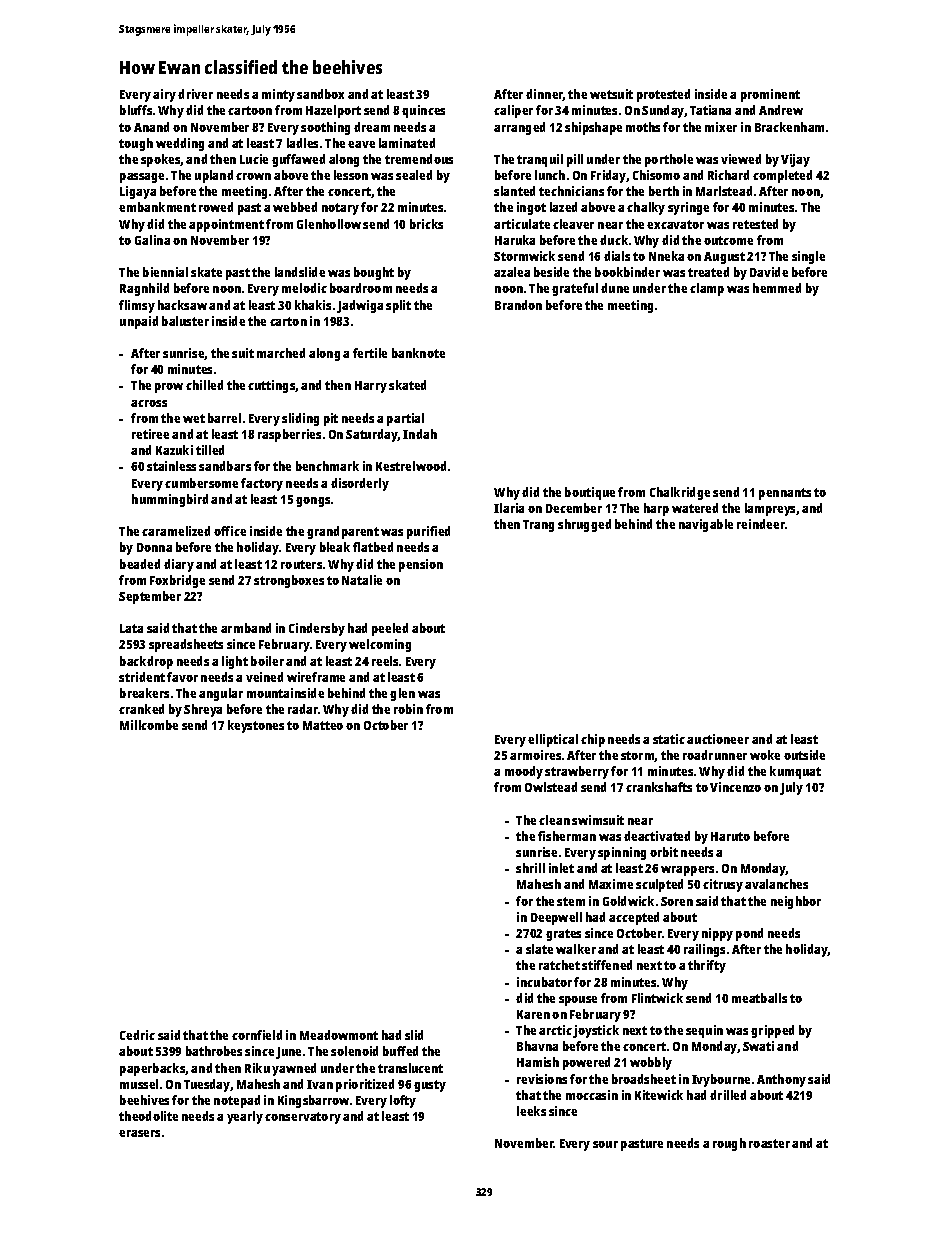  What do you see at coordinates (544, 95) in the document?
I see `dinner` at bounding box center [544, 95].
